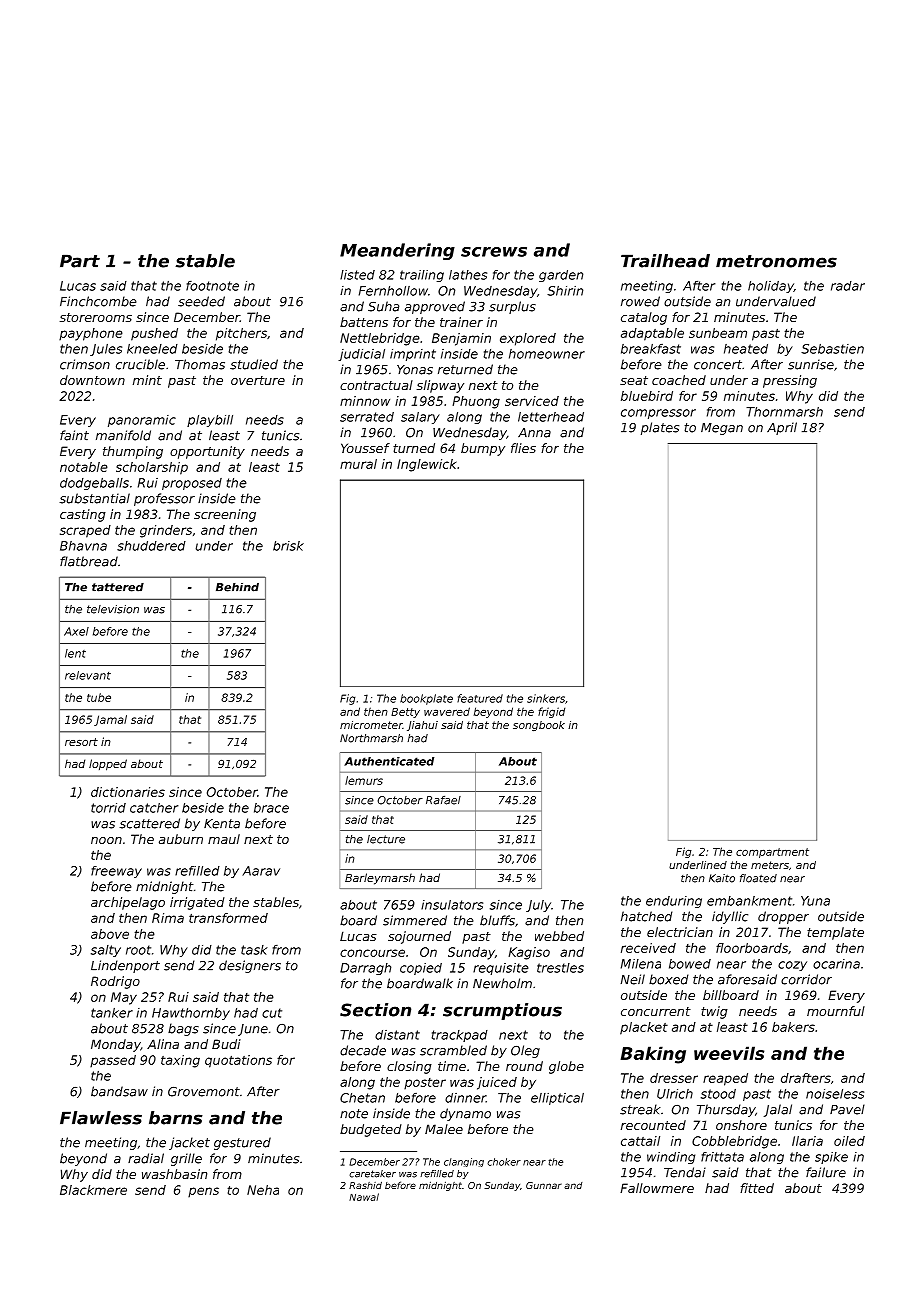 The image size is (924, 1308). Describe the element at coordinates (146, 1158) in the screenshot. I see `radial` at that location.
